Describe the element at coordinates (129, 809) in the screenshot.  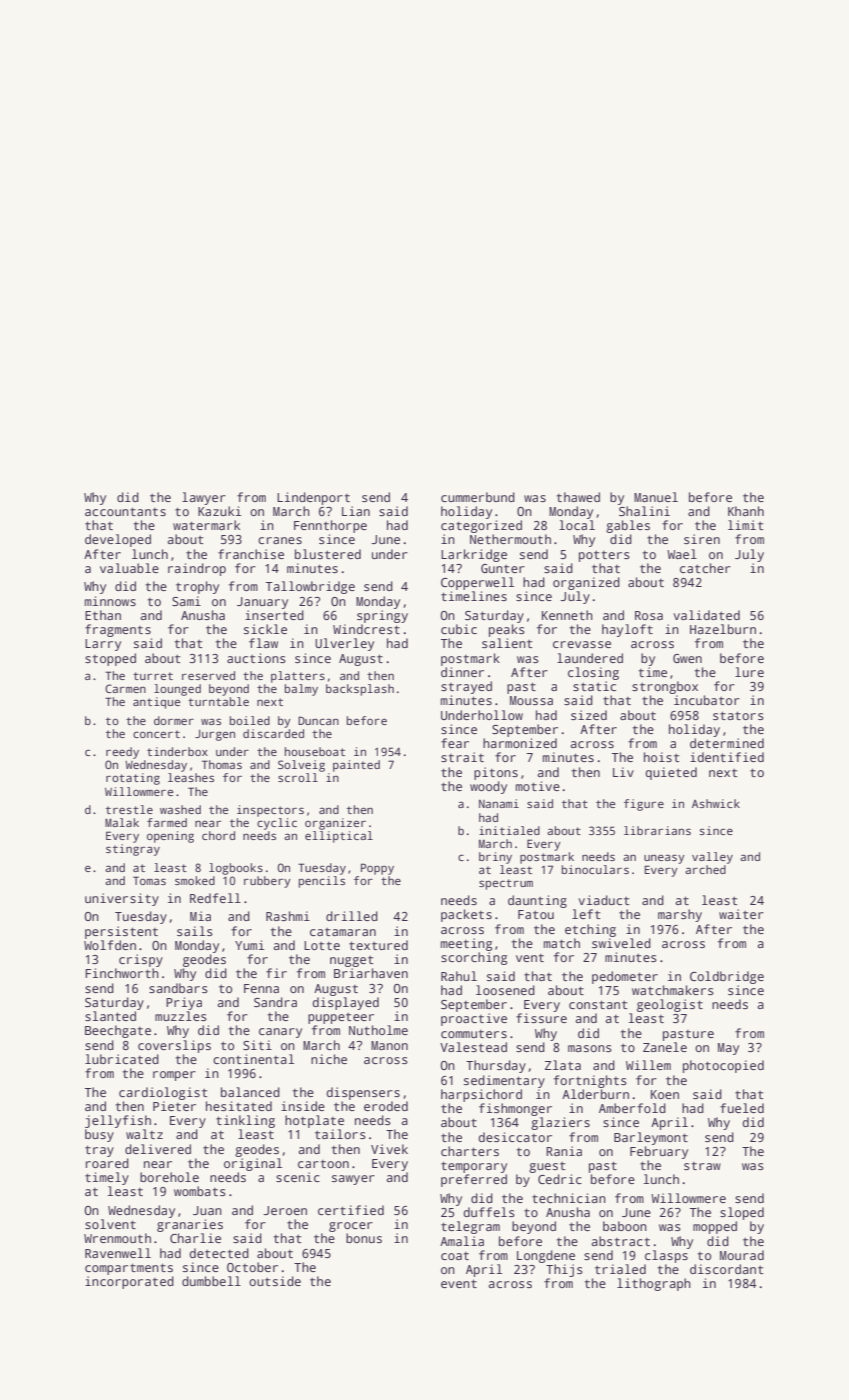
I see `trestle` at that location.
